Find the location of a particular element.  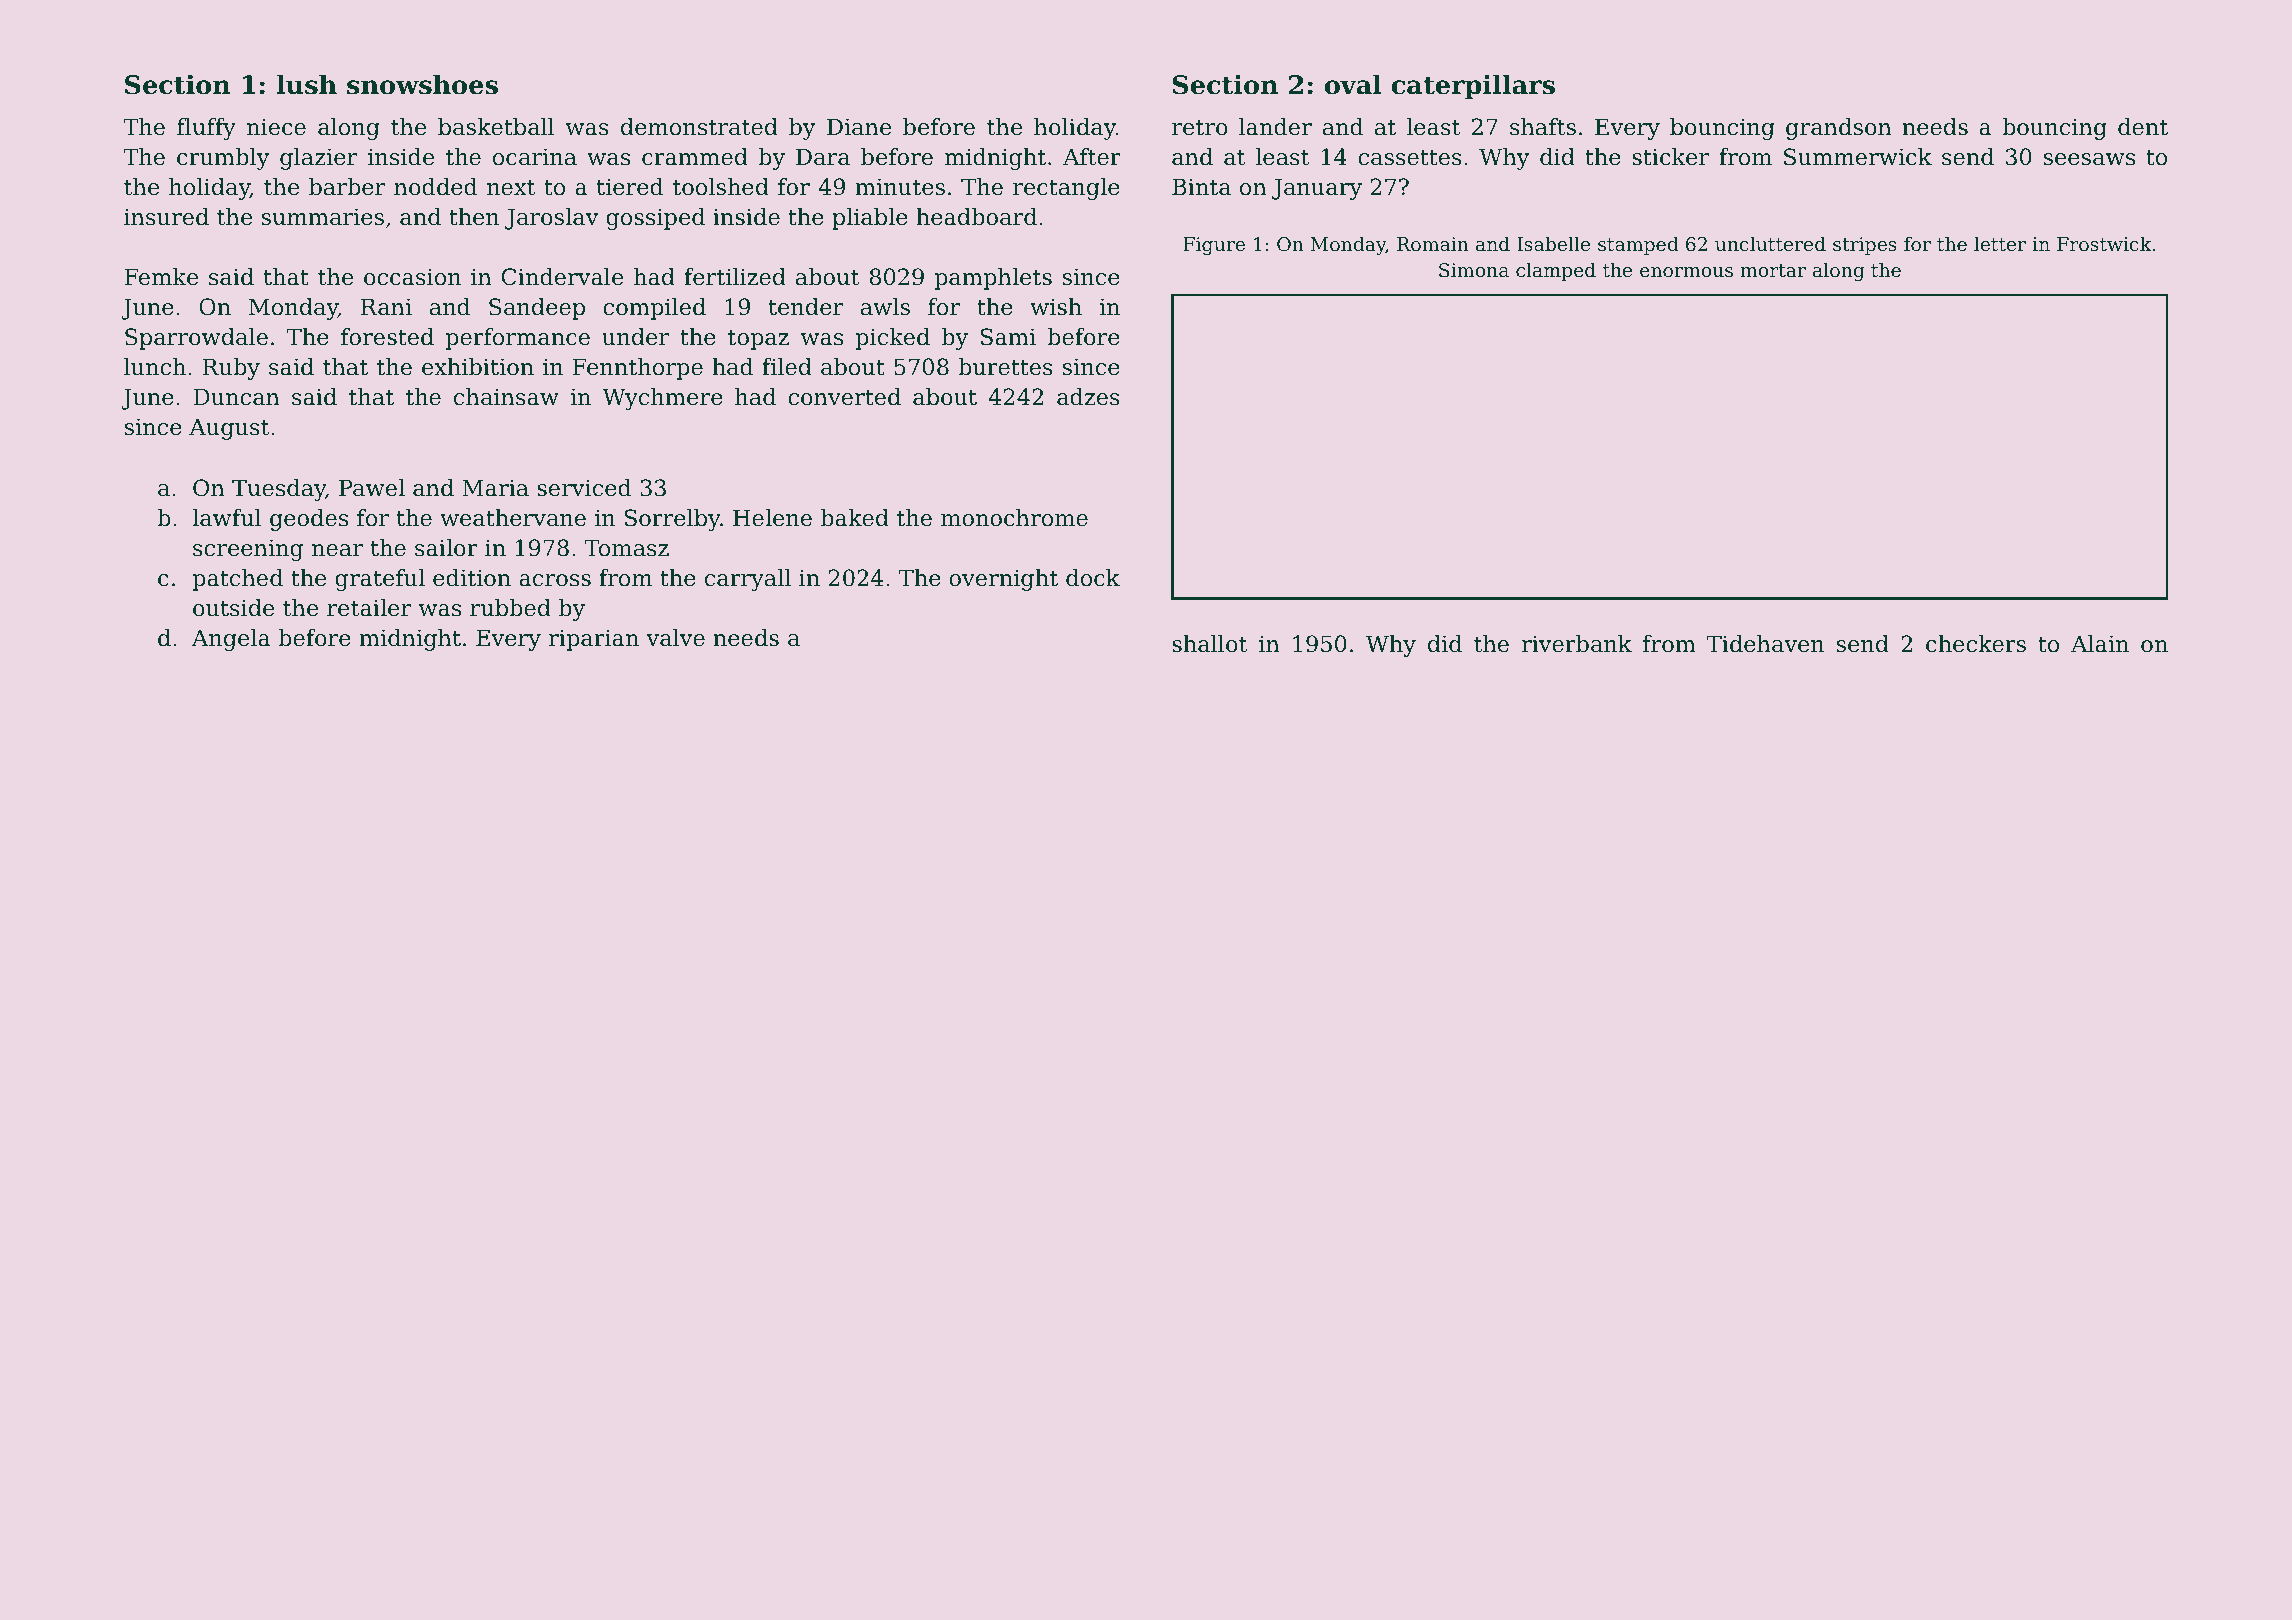

forested is located at coordinates (387, 337).
